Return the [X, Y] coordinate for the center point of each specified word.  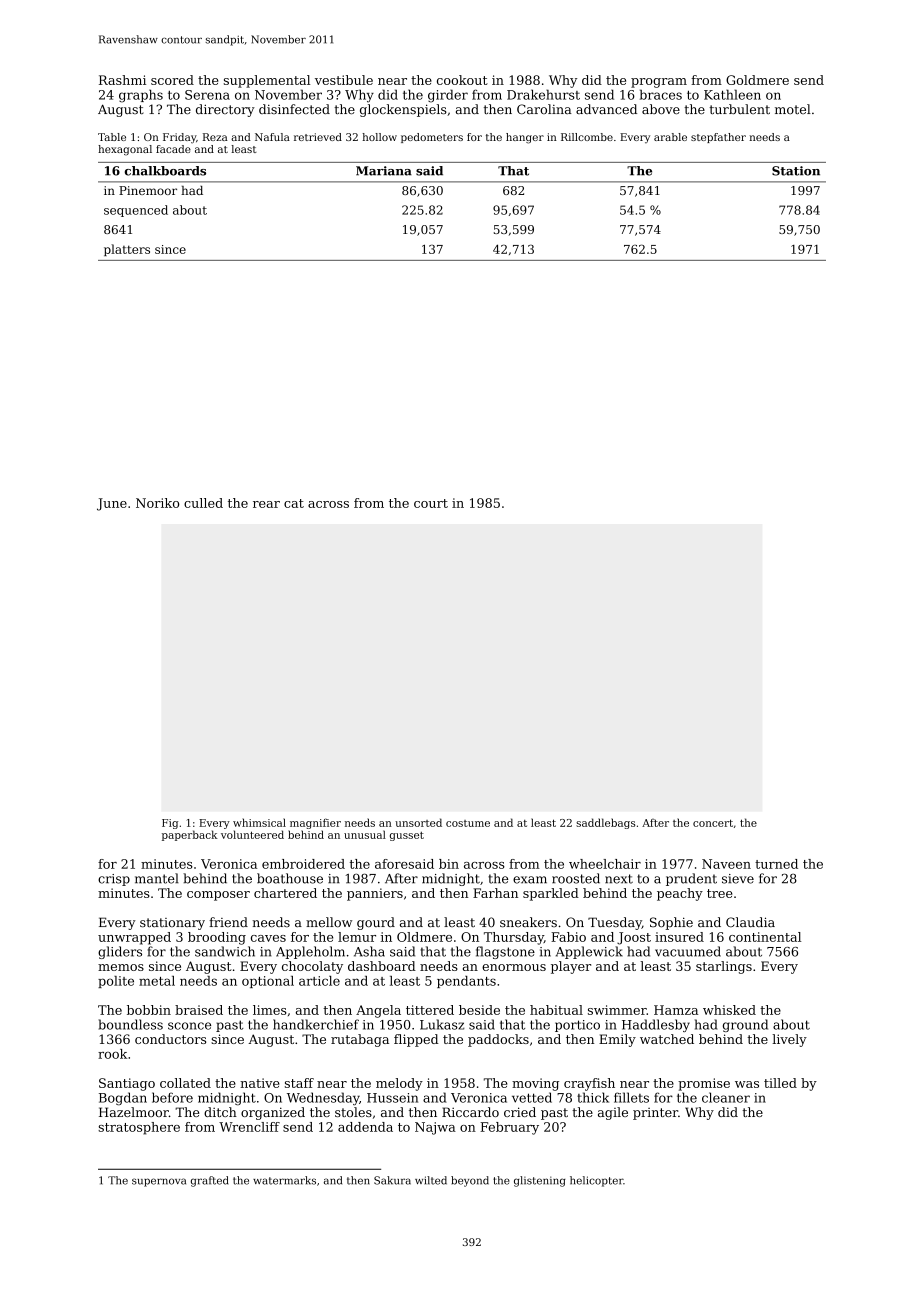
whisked [729, 1010]
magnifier [315, 823]
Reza [215, 137]
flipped [416, 1040]
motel [793, 109]
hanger [525, 138]
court [431, 503]
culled [203, 503]
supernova [159, 1182]
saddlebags [605, 823]
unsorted [418, 822]
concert [713, 823]
